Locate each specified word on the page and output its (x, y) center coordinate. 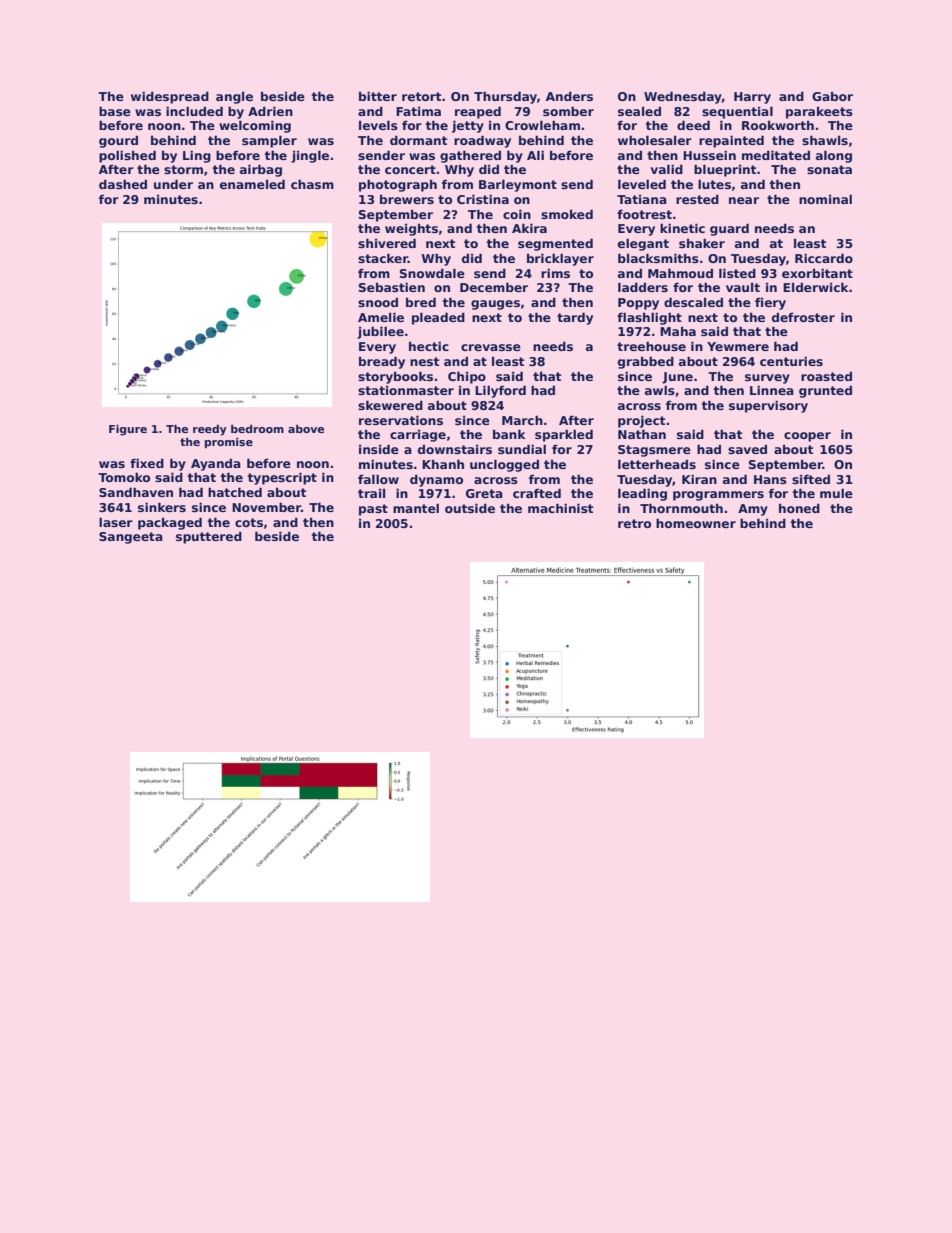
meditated (776, 155)
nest (424, 361)
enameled (252, 184)
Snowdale (432, 273)
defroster (803, 317)
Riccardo (824, 258)
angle (234, 98)
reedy (210, 430)
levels (378, 125)
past (373, 510)
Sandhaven (136, 492)
